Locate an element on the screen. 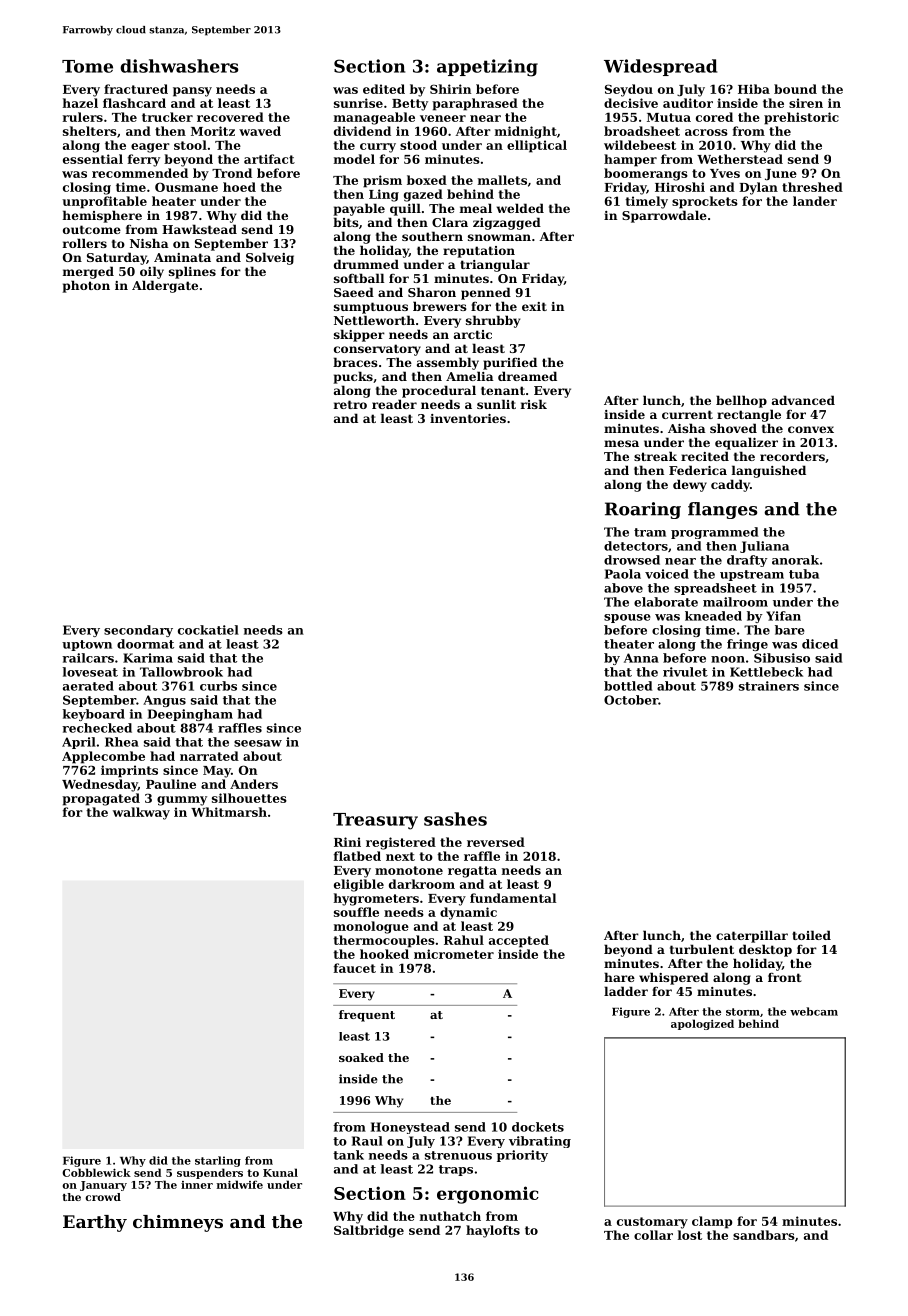 The width and height of the screenshot is (908, 1316). languished is located at coordinates (769, 471).
